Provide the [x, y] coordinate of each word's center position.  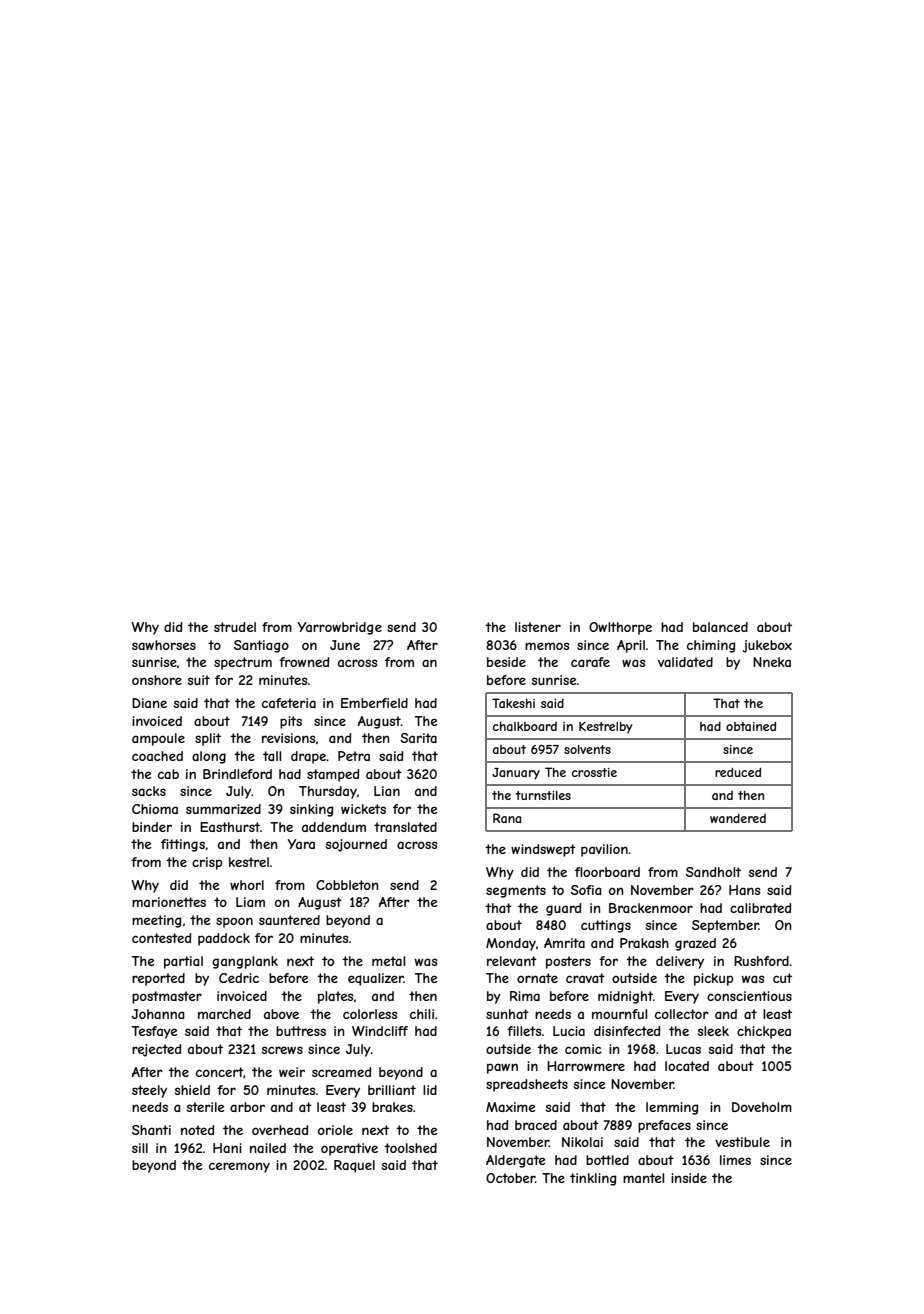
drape [308, 757]
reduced [738, 772]
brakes [392, 1107]
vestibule [742, 1142]
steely [149, 1091]
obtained [751, 726]
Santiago [261, 646]
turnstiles [543, 795]
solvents [587, 749]
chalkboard [525, 726]
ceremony [239, 1167]
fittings [183, 845]
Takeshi [513, 703]
